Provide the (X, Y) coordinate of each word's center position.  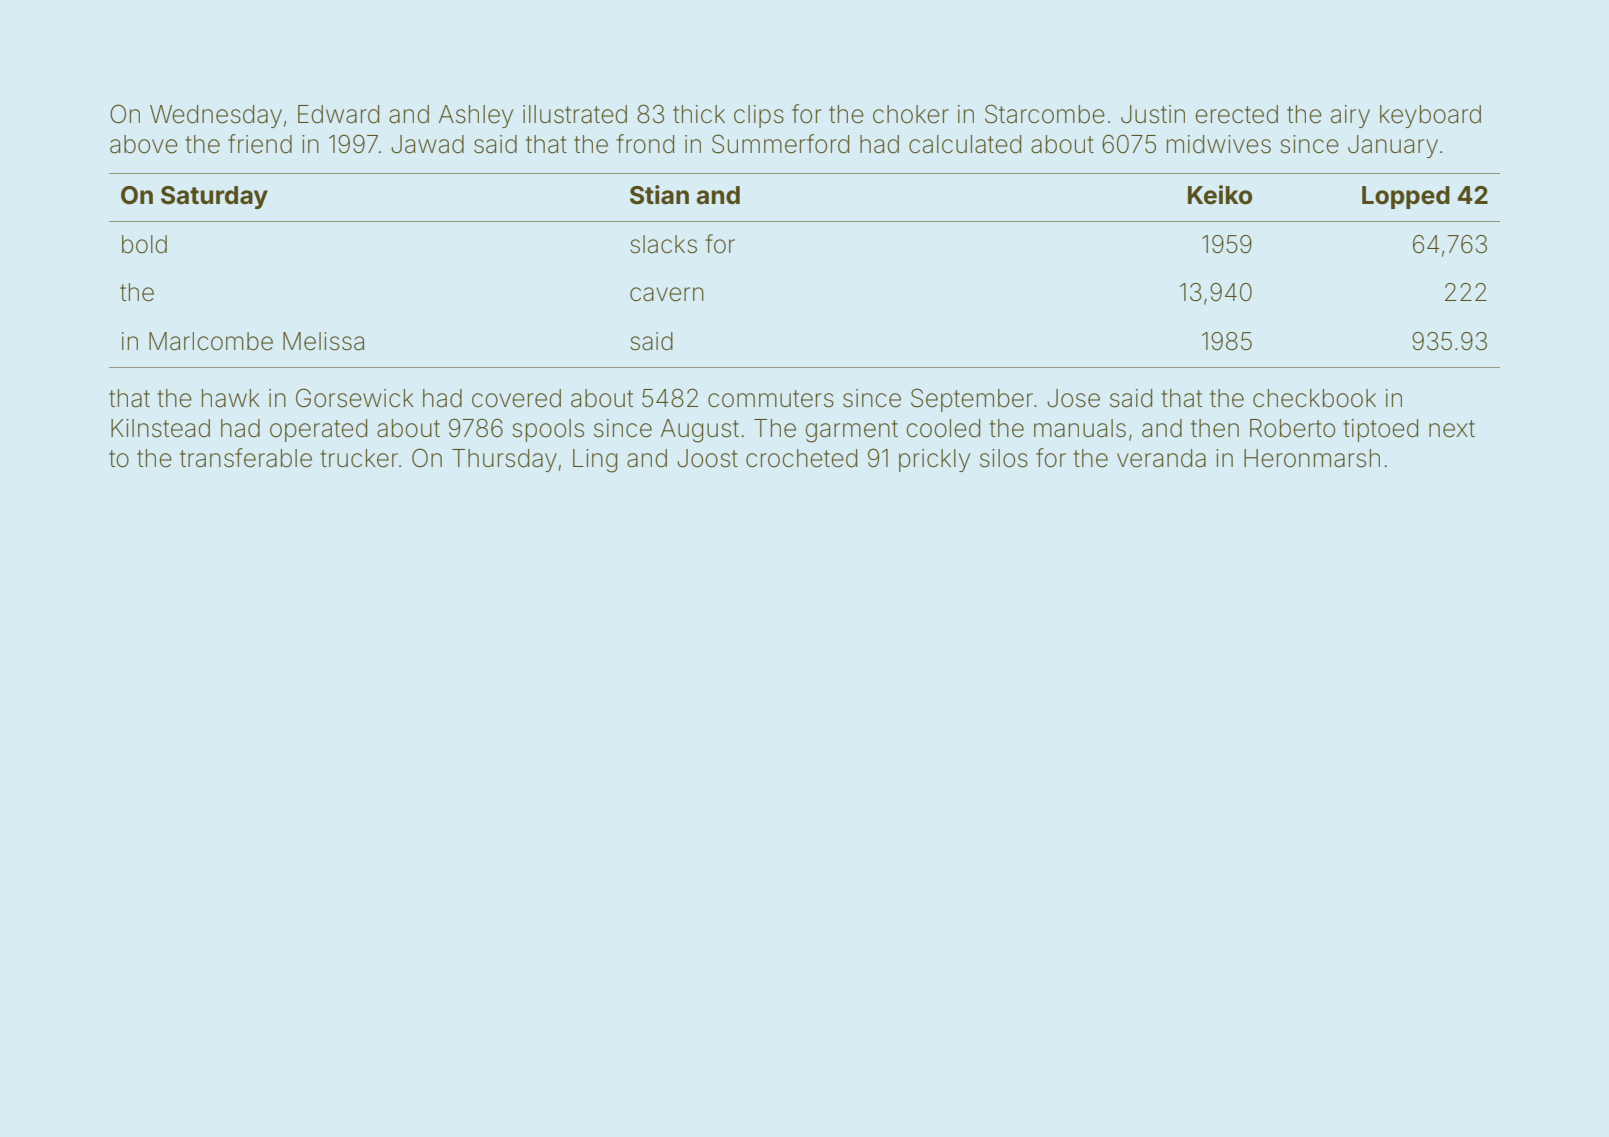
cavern (667, 294)
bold (144, 244)
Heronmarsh (1312, 458)
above (144, 144)
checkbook (1314, 398)
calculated (965, 144)
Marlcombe (211, 341)
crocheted (801, 458)
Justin (1153, 114)
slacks (663, 244)
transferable (246, 458)
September (972, 400)
